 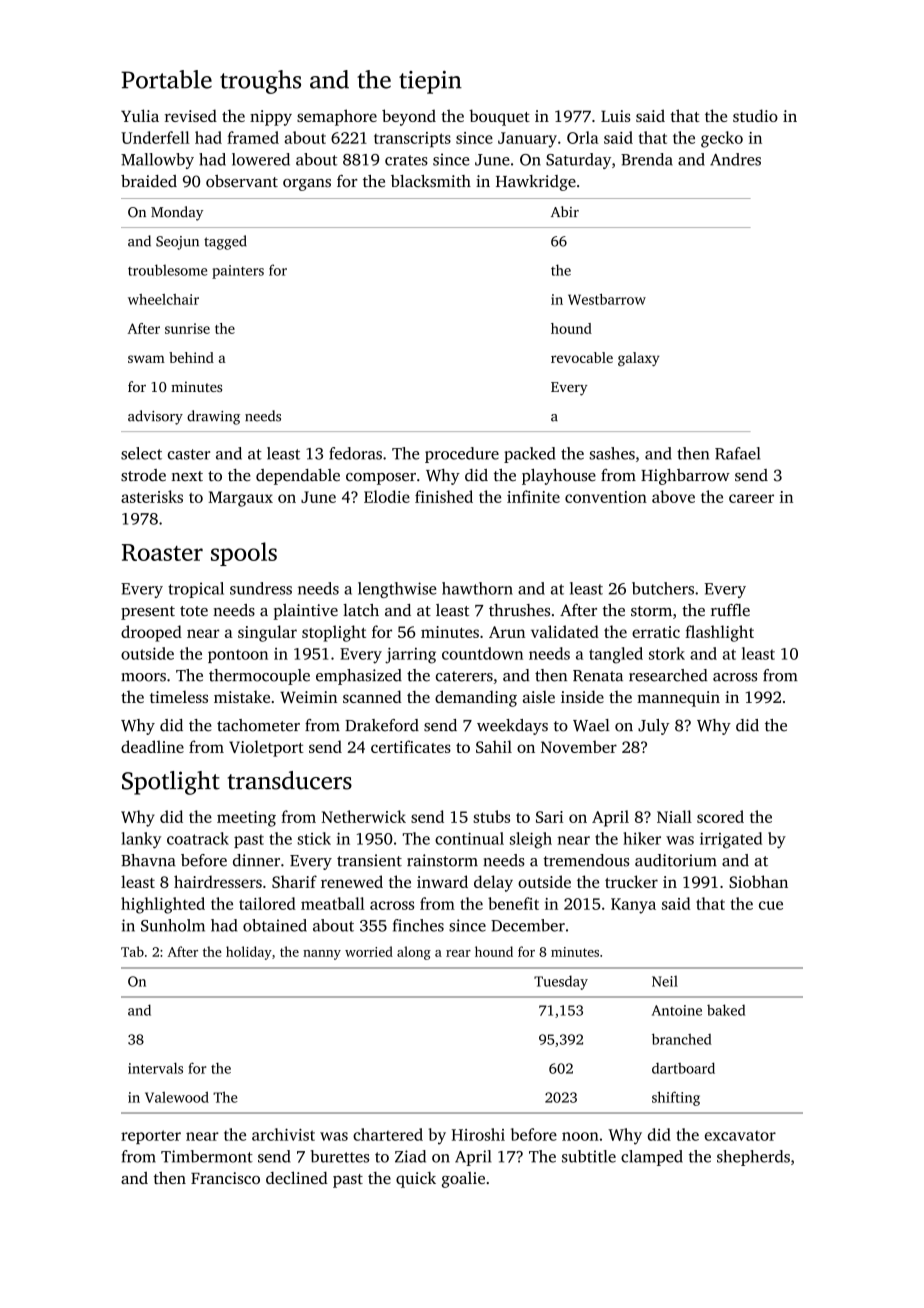 What do you see at coordinates (259, 677) in the page?
I see `thermocouple` at bounding box center [259, 677].
